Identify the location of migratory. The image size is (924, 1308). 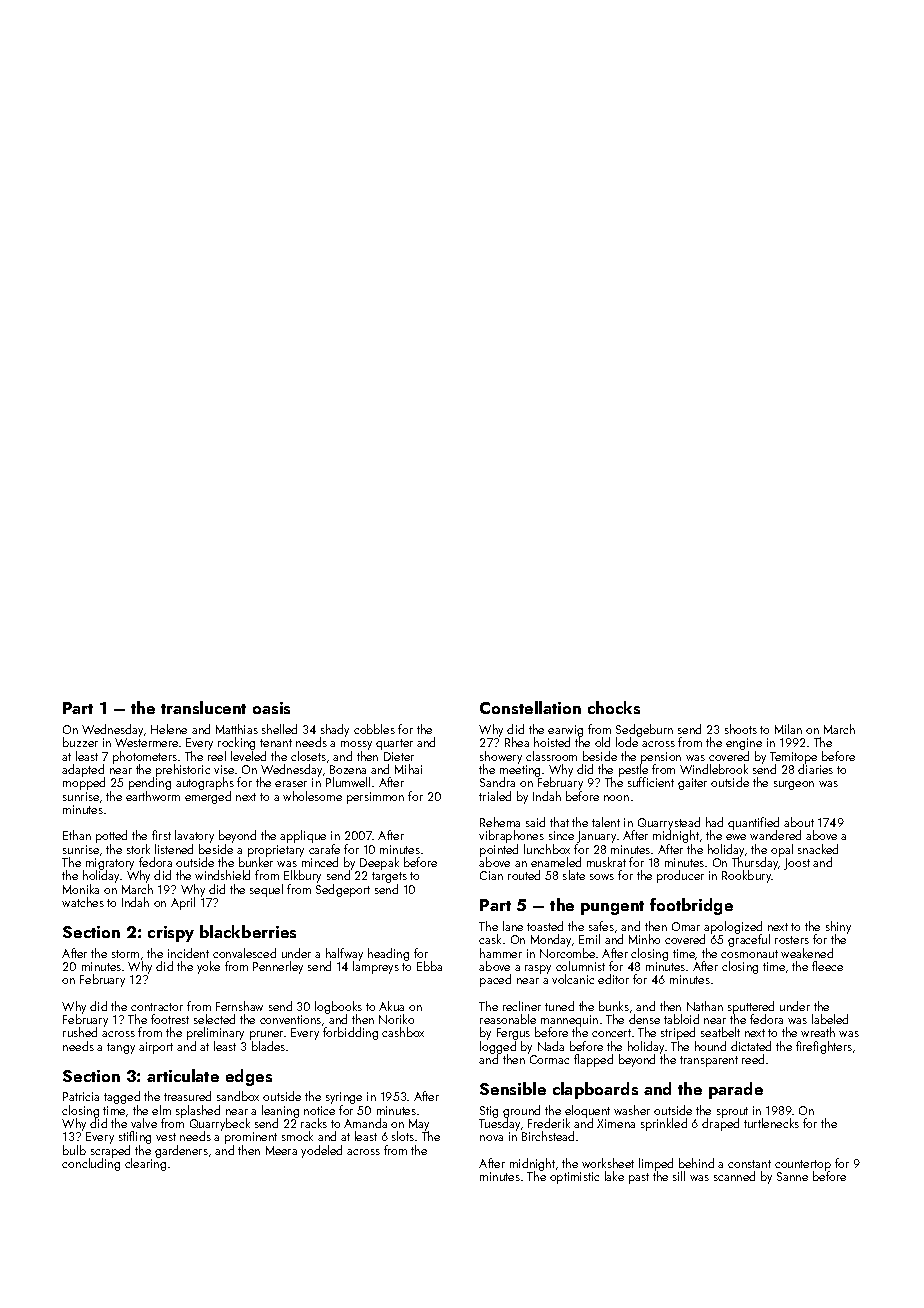
(110, 864).
